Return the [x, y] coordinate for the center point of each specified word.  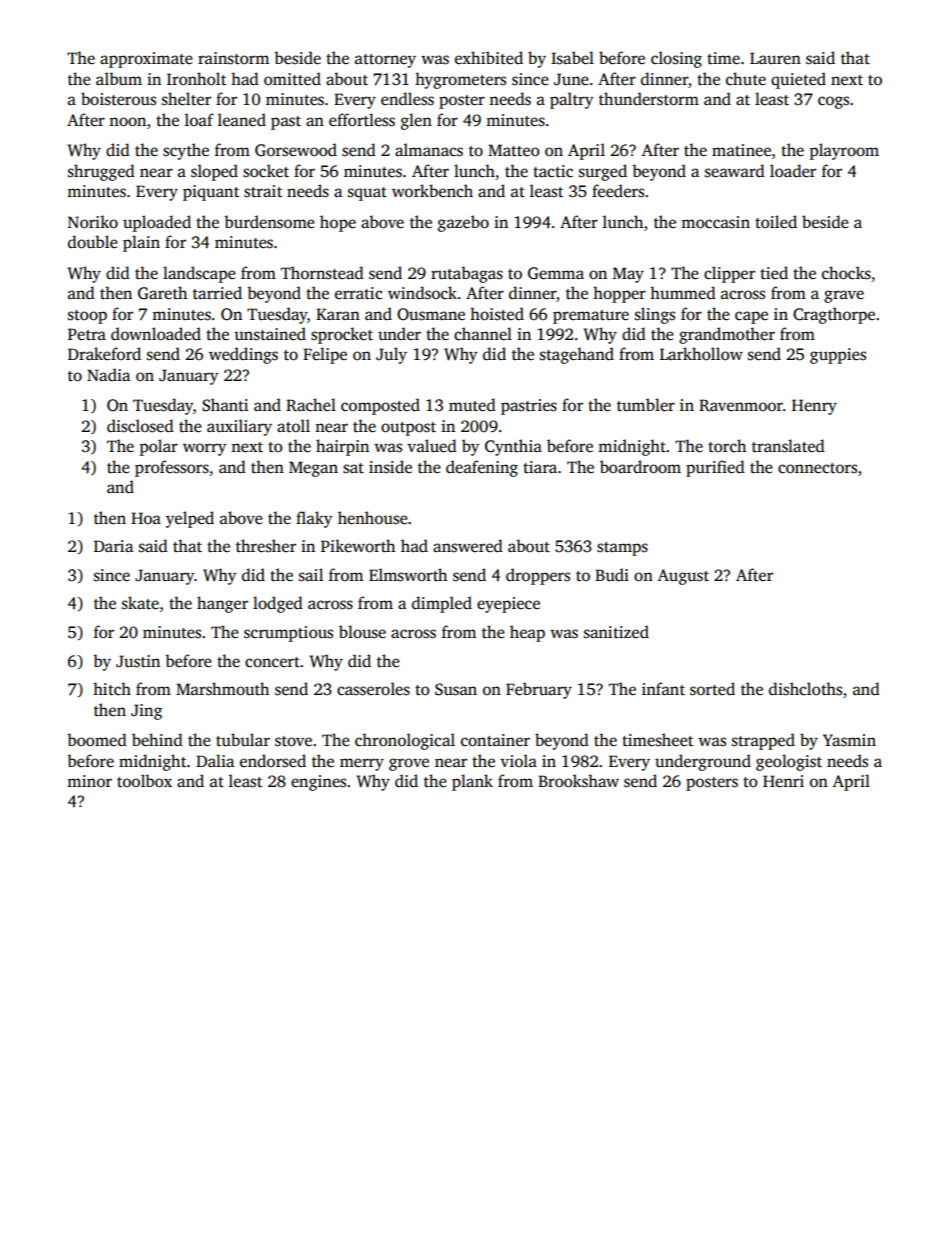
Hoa [146, 518]
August [683, 577]
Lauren [775, 58]
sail [311, 575]
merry [362, 764]
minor [89, 781]
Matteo [514, 150]
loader [793, 170]
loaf [199, 119]
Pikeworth [358, 546]
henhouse [373, 518]
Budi [612, 575]
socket [266, 171]
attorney [385, 61]
